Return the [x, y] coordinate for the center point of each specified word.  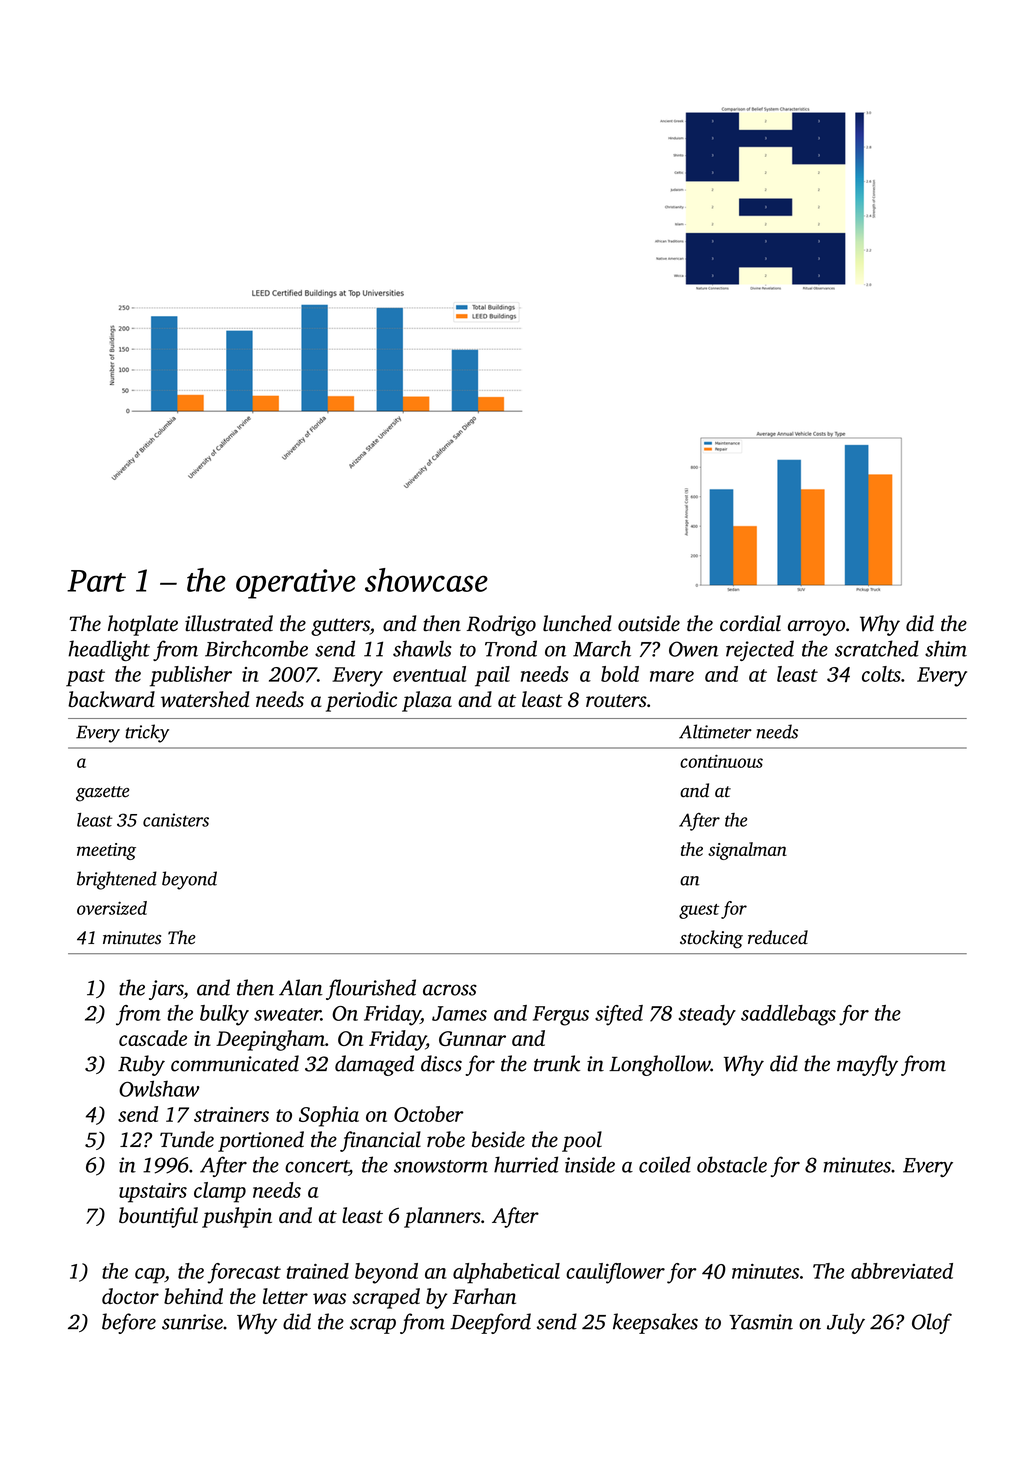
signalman [747, 851]
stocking [711, 939]
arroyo [816, 628]
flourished [371, 989]
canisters [176, 820]
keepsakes [655, 1323]
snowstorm [441, 1166]
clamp [220, 1192]
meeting [106, 851]
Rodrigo [501, 625]
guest [699, 911]
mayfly [867, 1065]
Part [96, 581]
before [129, 1323]
